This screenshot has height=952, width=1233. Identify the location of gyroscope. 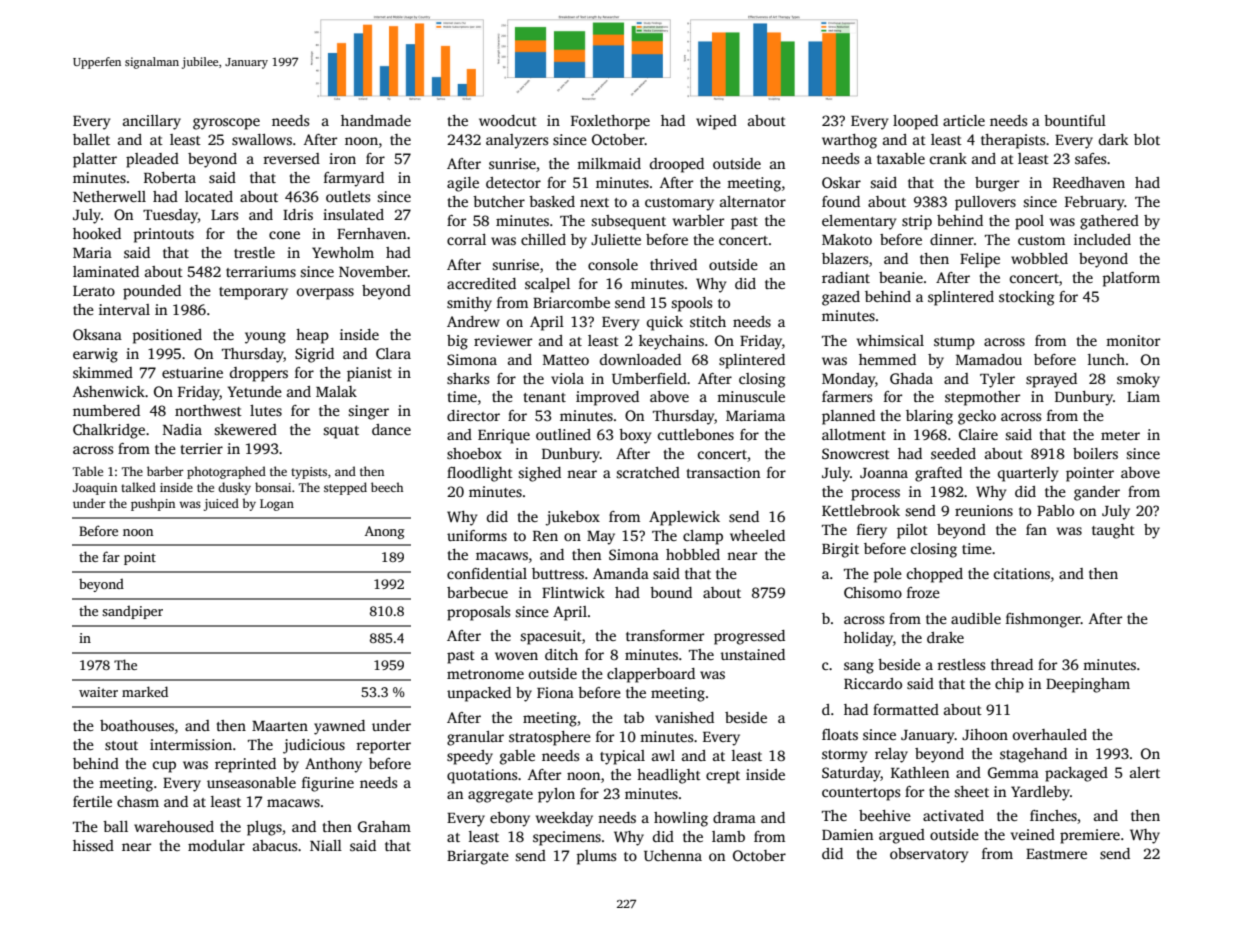
(226, 124).
